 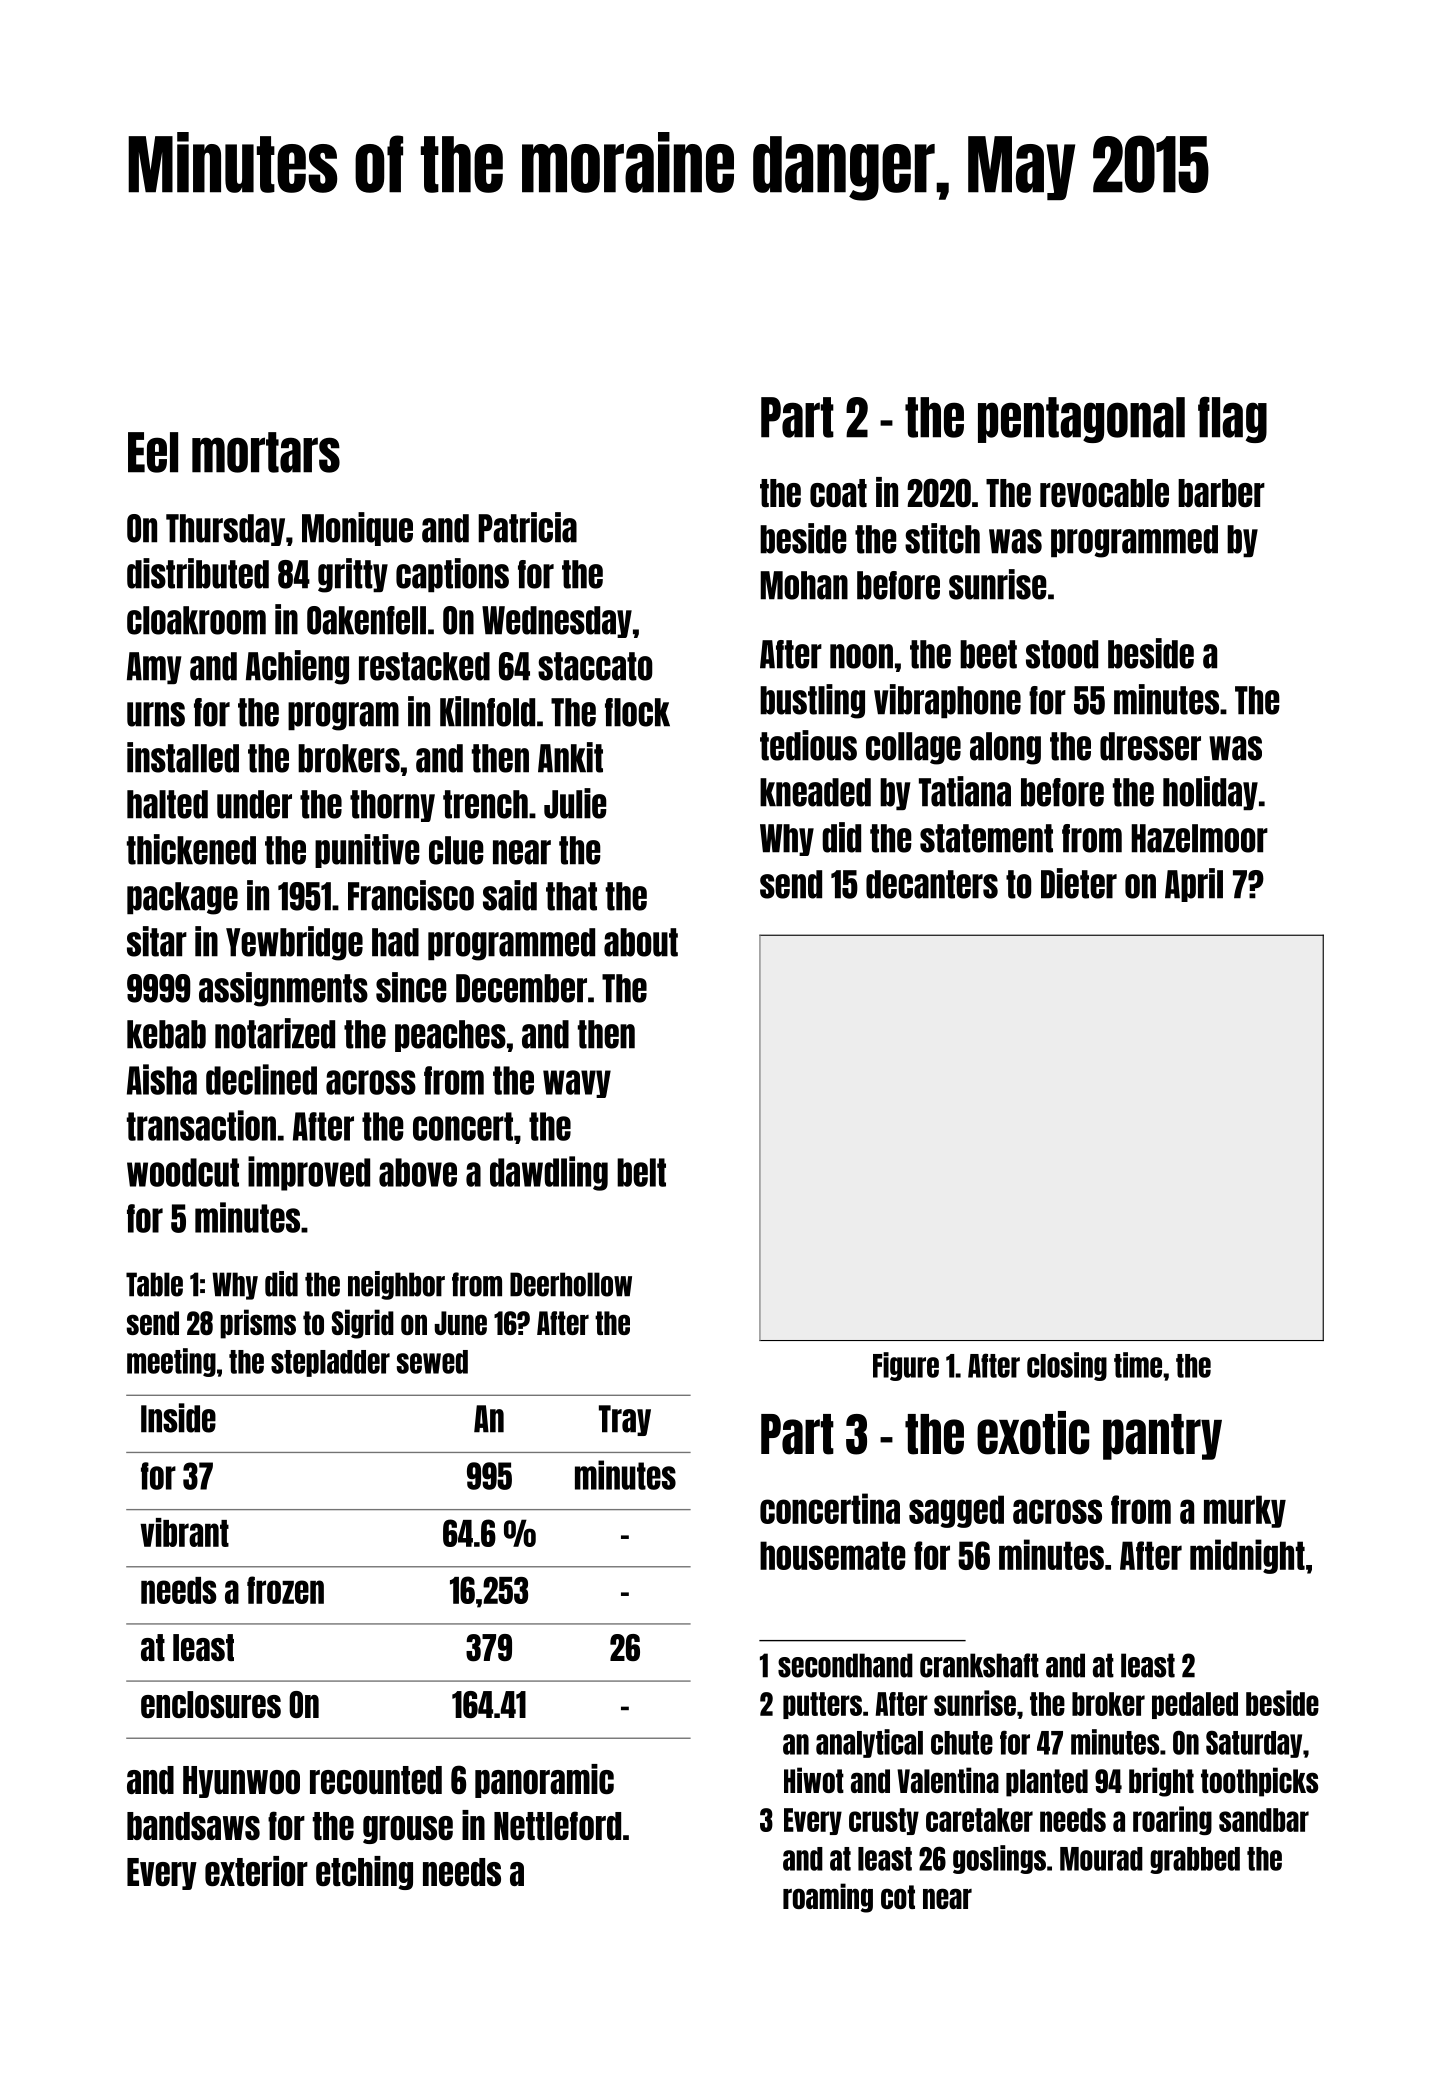 What do you see at coordinates (364, 1873) in the image?
I see `etching` at bounding box center [364, 1873].
